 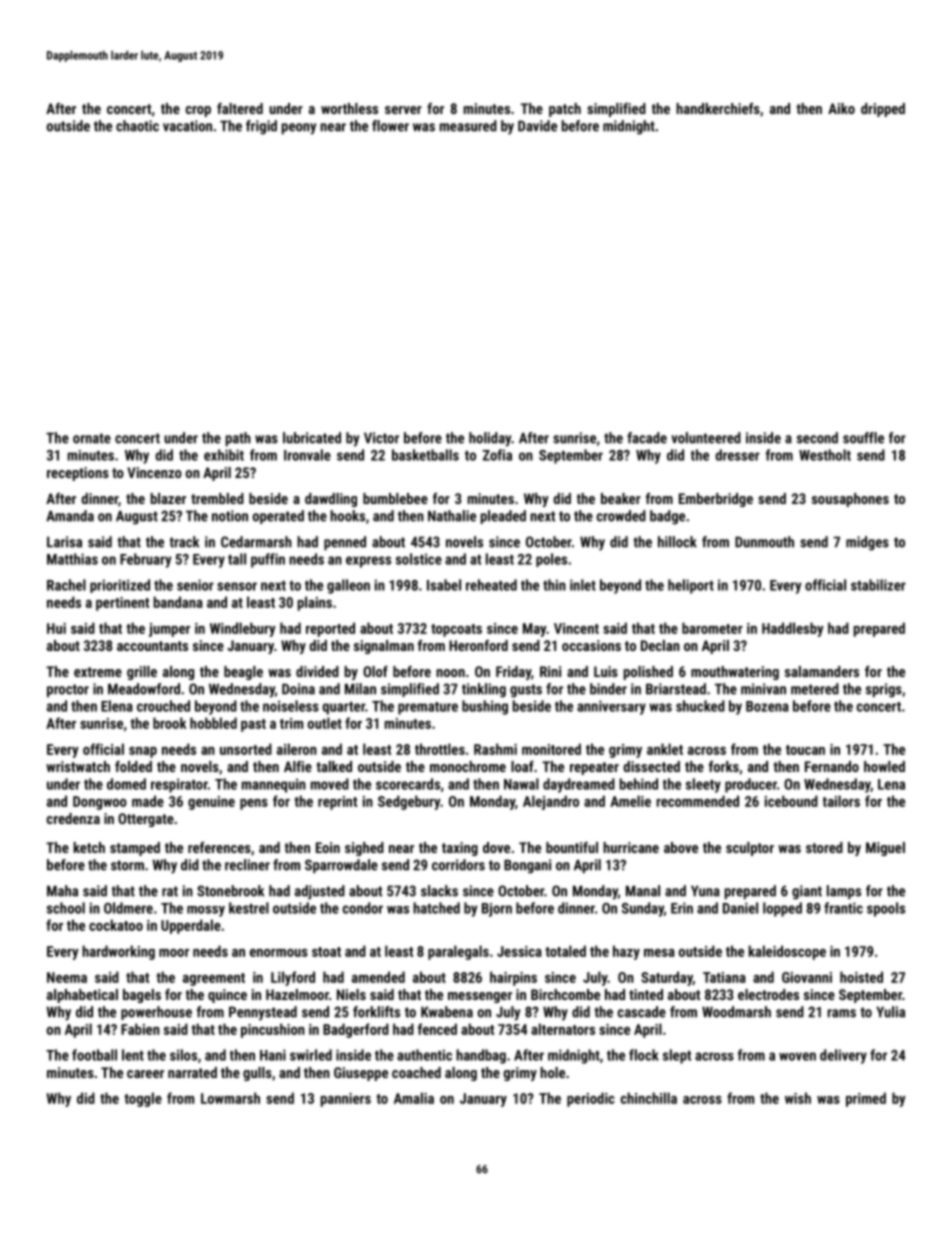 I want to click on loaf, so click(x=522, y=766).
